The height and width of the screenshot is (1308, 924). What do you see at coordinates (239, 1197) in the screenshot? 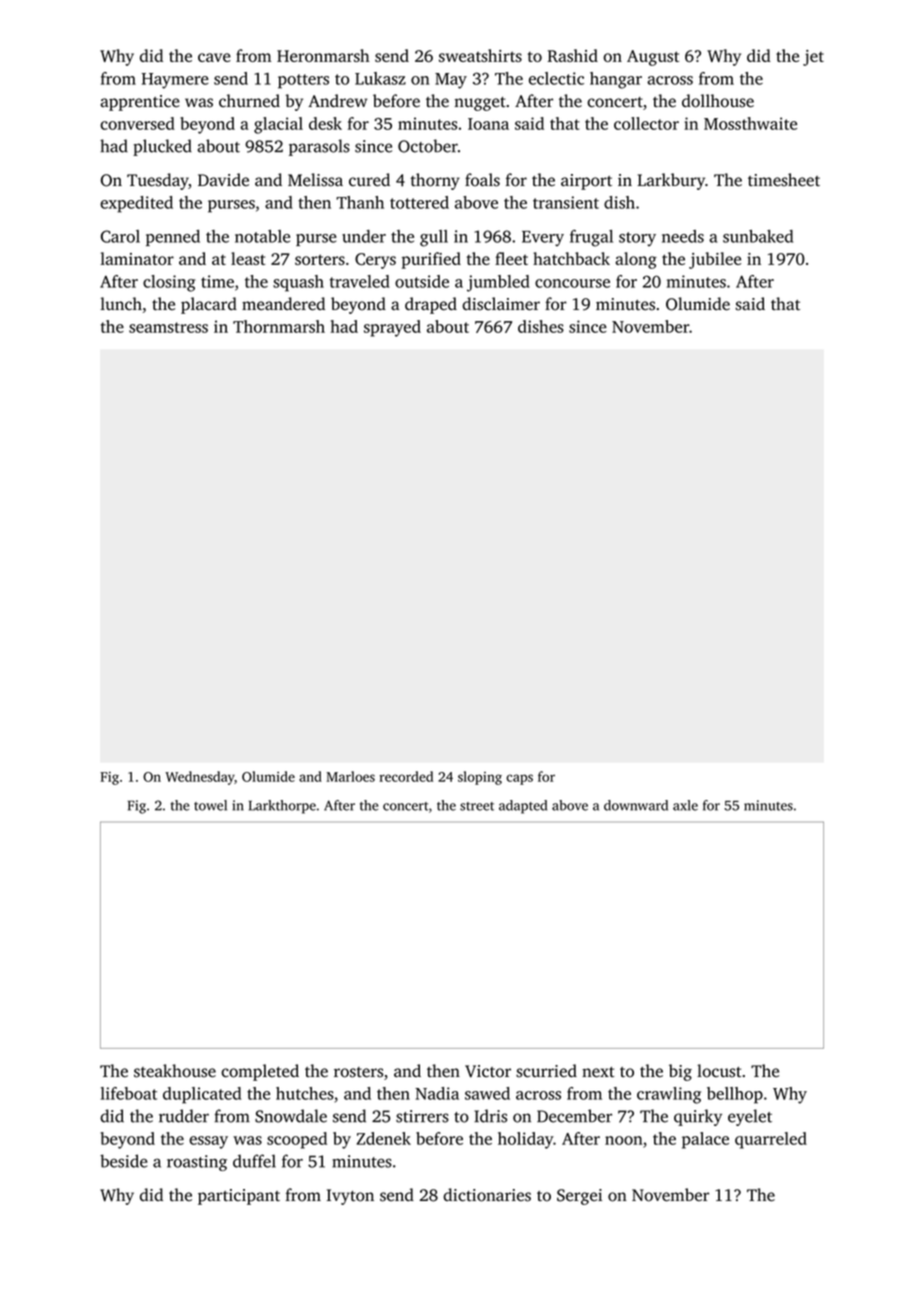
I see `participant` at bounding box center [239, 1197].
